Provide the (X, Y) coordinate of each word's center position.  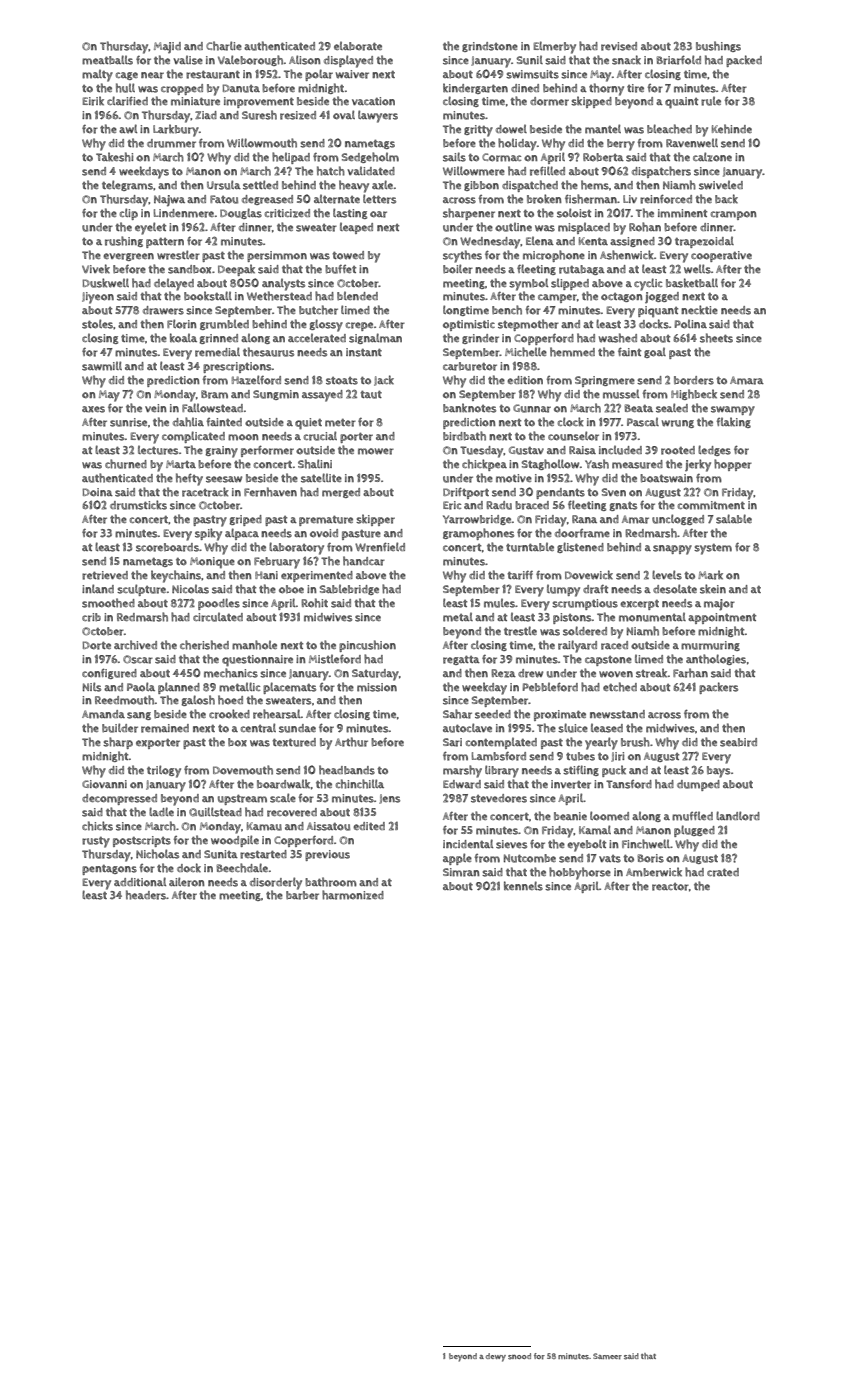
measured (637, 464)
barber (302, 895)
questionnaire (257, 661)
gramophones (478, 534)
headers (146, 895)
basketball (692, 283)
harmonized (353, 895)
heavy (354, 186)
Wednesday (490, 243)
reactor (670, 887)
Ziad (206, 115)
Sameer (607, 1356)
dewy (496, 1357)
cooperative (721, 256)
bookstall (208, 296)
